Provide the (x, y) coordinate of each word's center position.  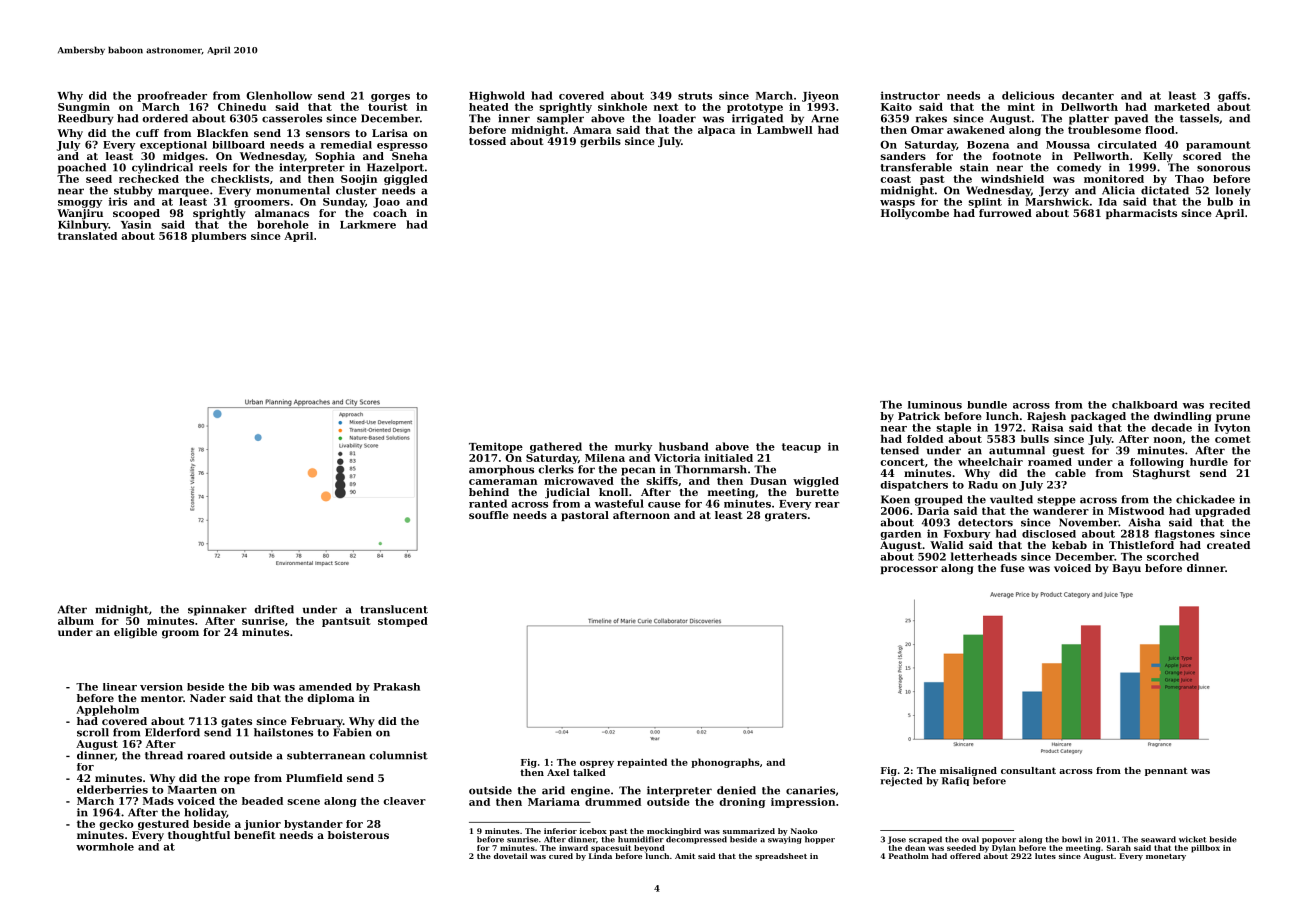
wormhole (105, 847)
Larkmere (368, 224)
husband (684, 446)
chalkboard (1145, 405)
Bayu (1126, 569)
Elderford (172, 732)
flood (1160, 130)
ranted (488, 503)
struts (695, 96)
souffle (489, 515)
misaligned (968, 771)
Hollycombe (915, 214)
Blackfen (222, 133)
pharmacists (1141, 214)
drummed (613, 802)
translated (87, 236)
